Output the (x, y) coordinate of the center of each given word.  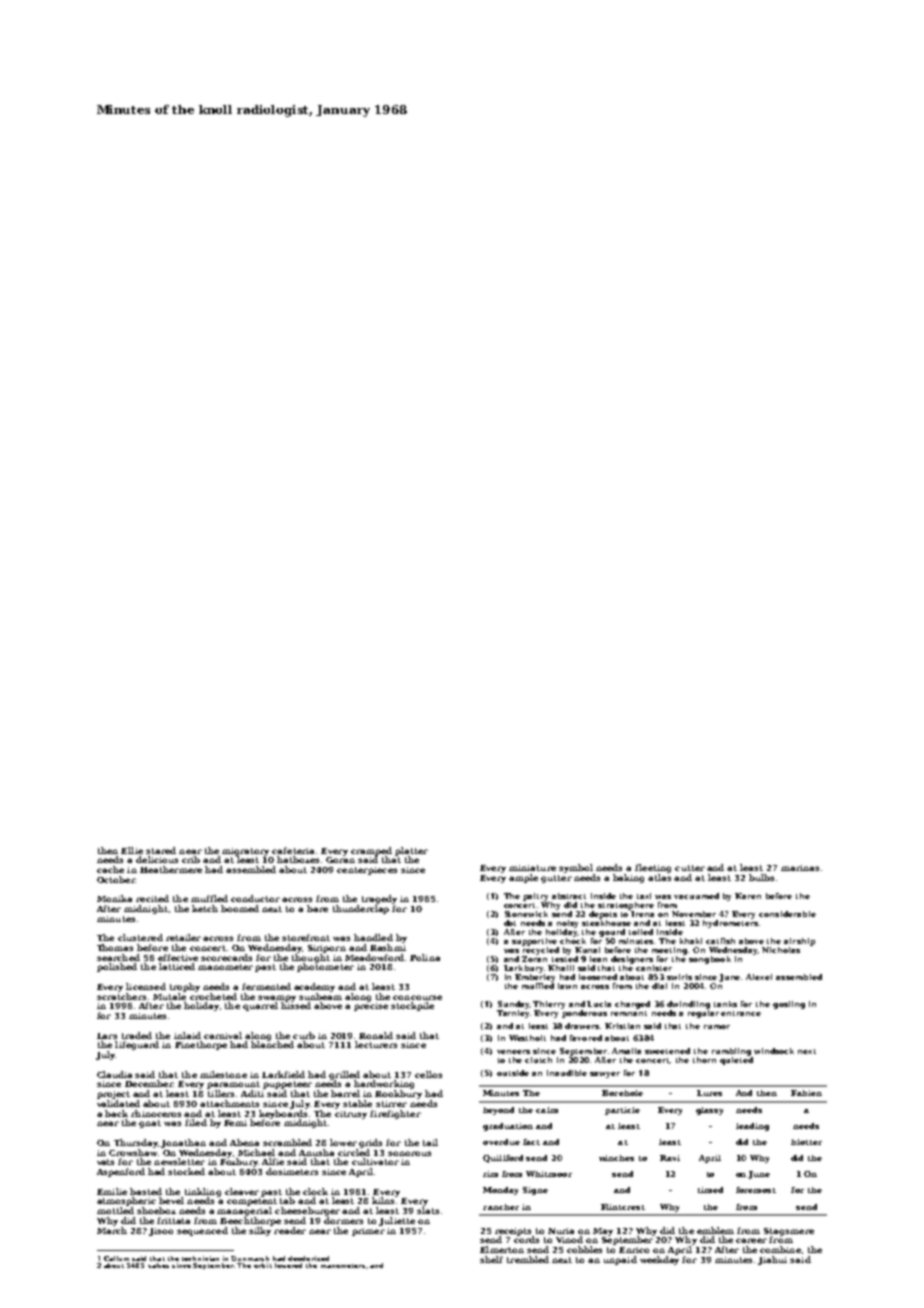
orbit (263, 1265)
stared (161, 850)
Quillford (503, 1159)
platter (411, 851)
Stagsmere (789, 1232)
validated (118, 1103)
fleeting (653, 868)
